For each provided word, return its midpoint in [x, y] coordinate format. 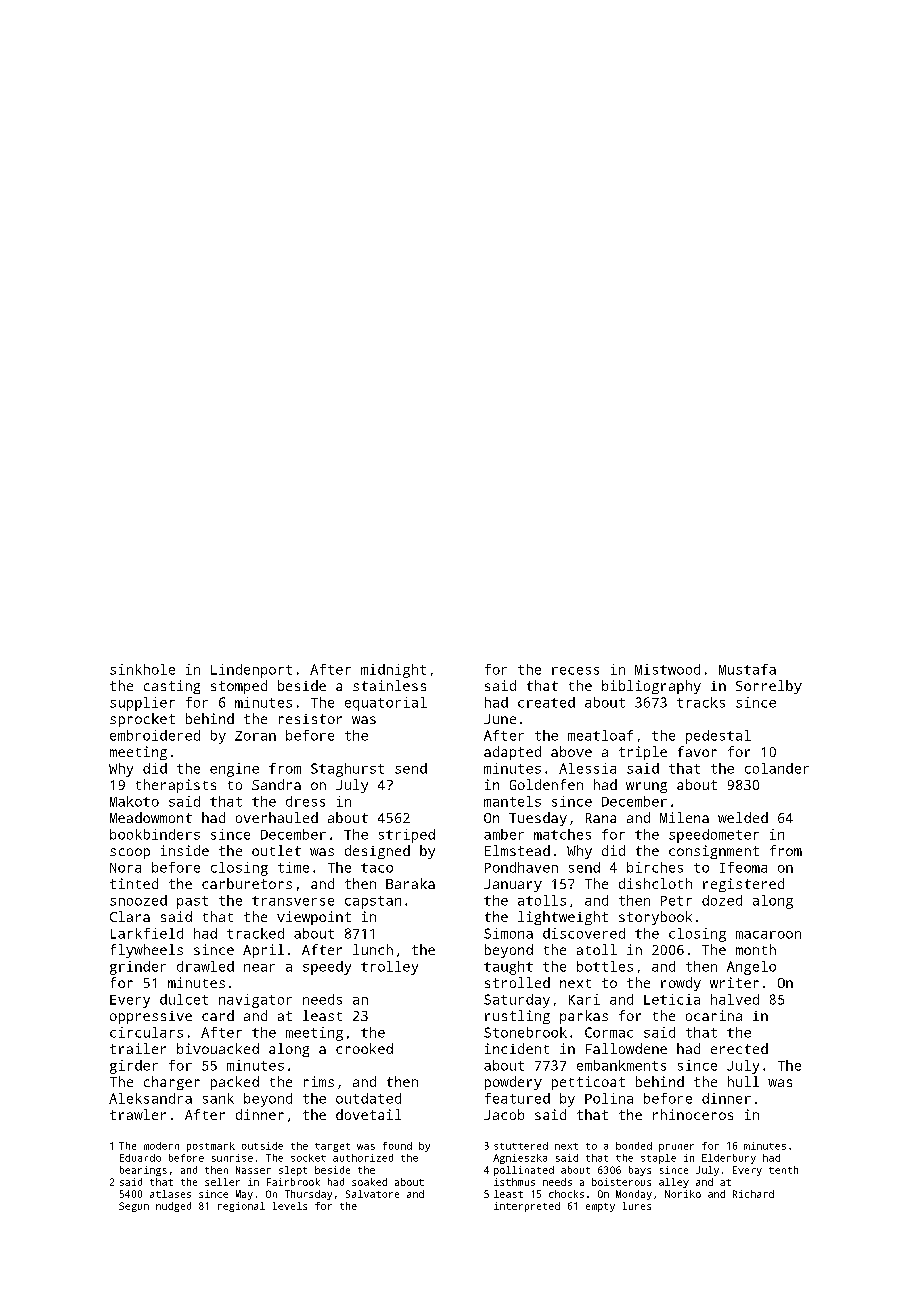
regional [241, 1207]
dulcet [184, 999]
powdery [513, 1083]
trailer [138, 1048]
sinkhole [142, 669]
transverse [293, 901]
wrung [646, 787]
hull [743, 1081]
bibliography [651, 687]
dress [305, 801]
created [546, 702]
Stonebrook [525, 1032]
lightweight [563, 918]
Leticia [672, 999]
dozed [722, 900]
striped [407, 836]
